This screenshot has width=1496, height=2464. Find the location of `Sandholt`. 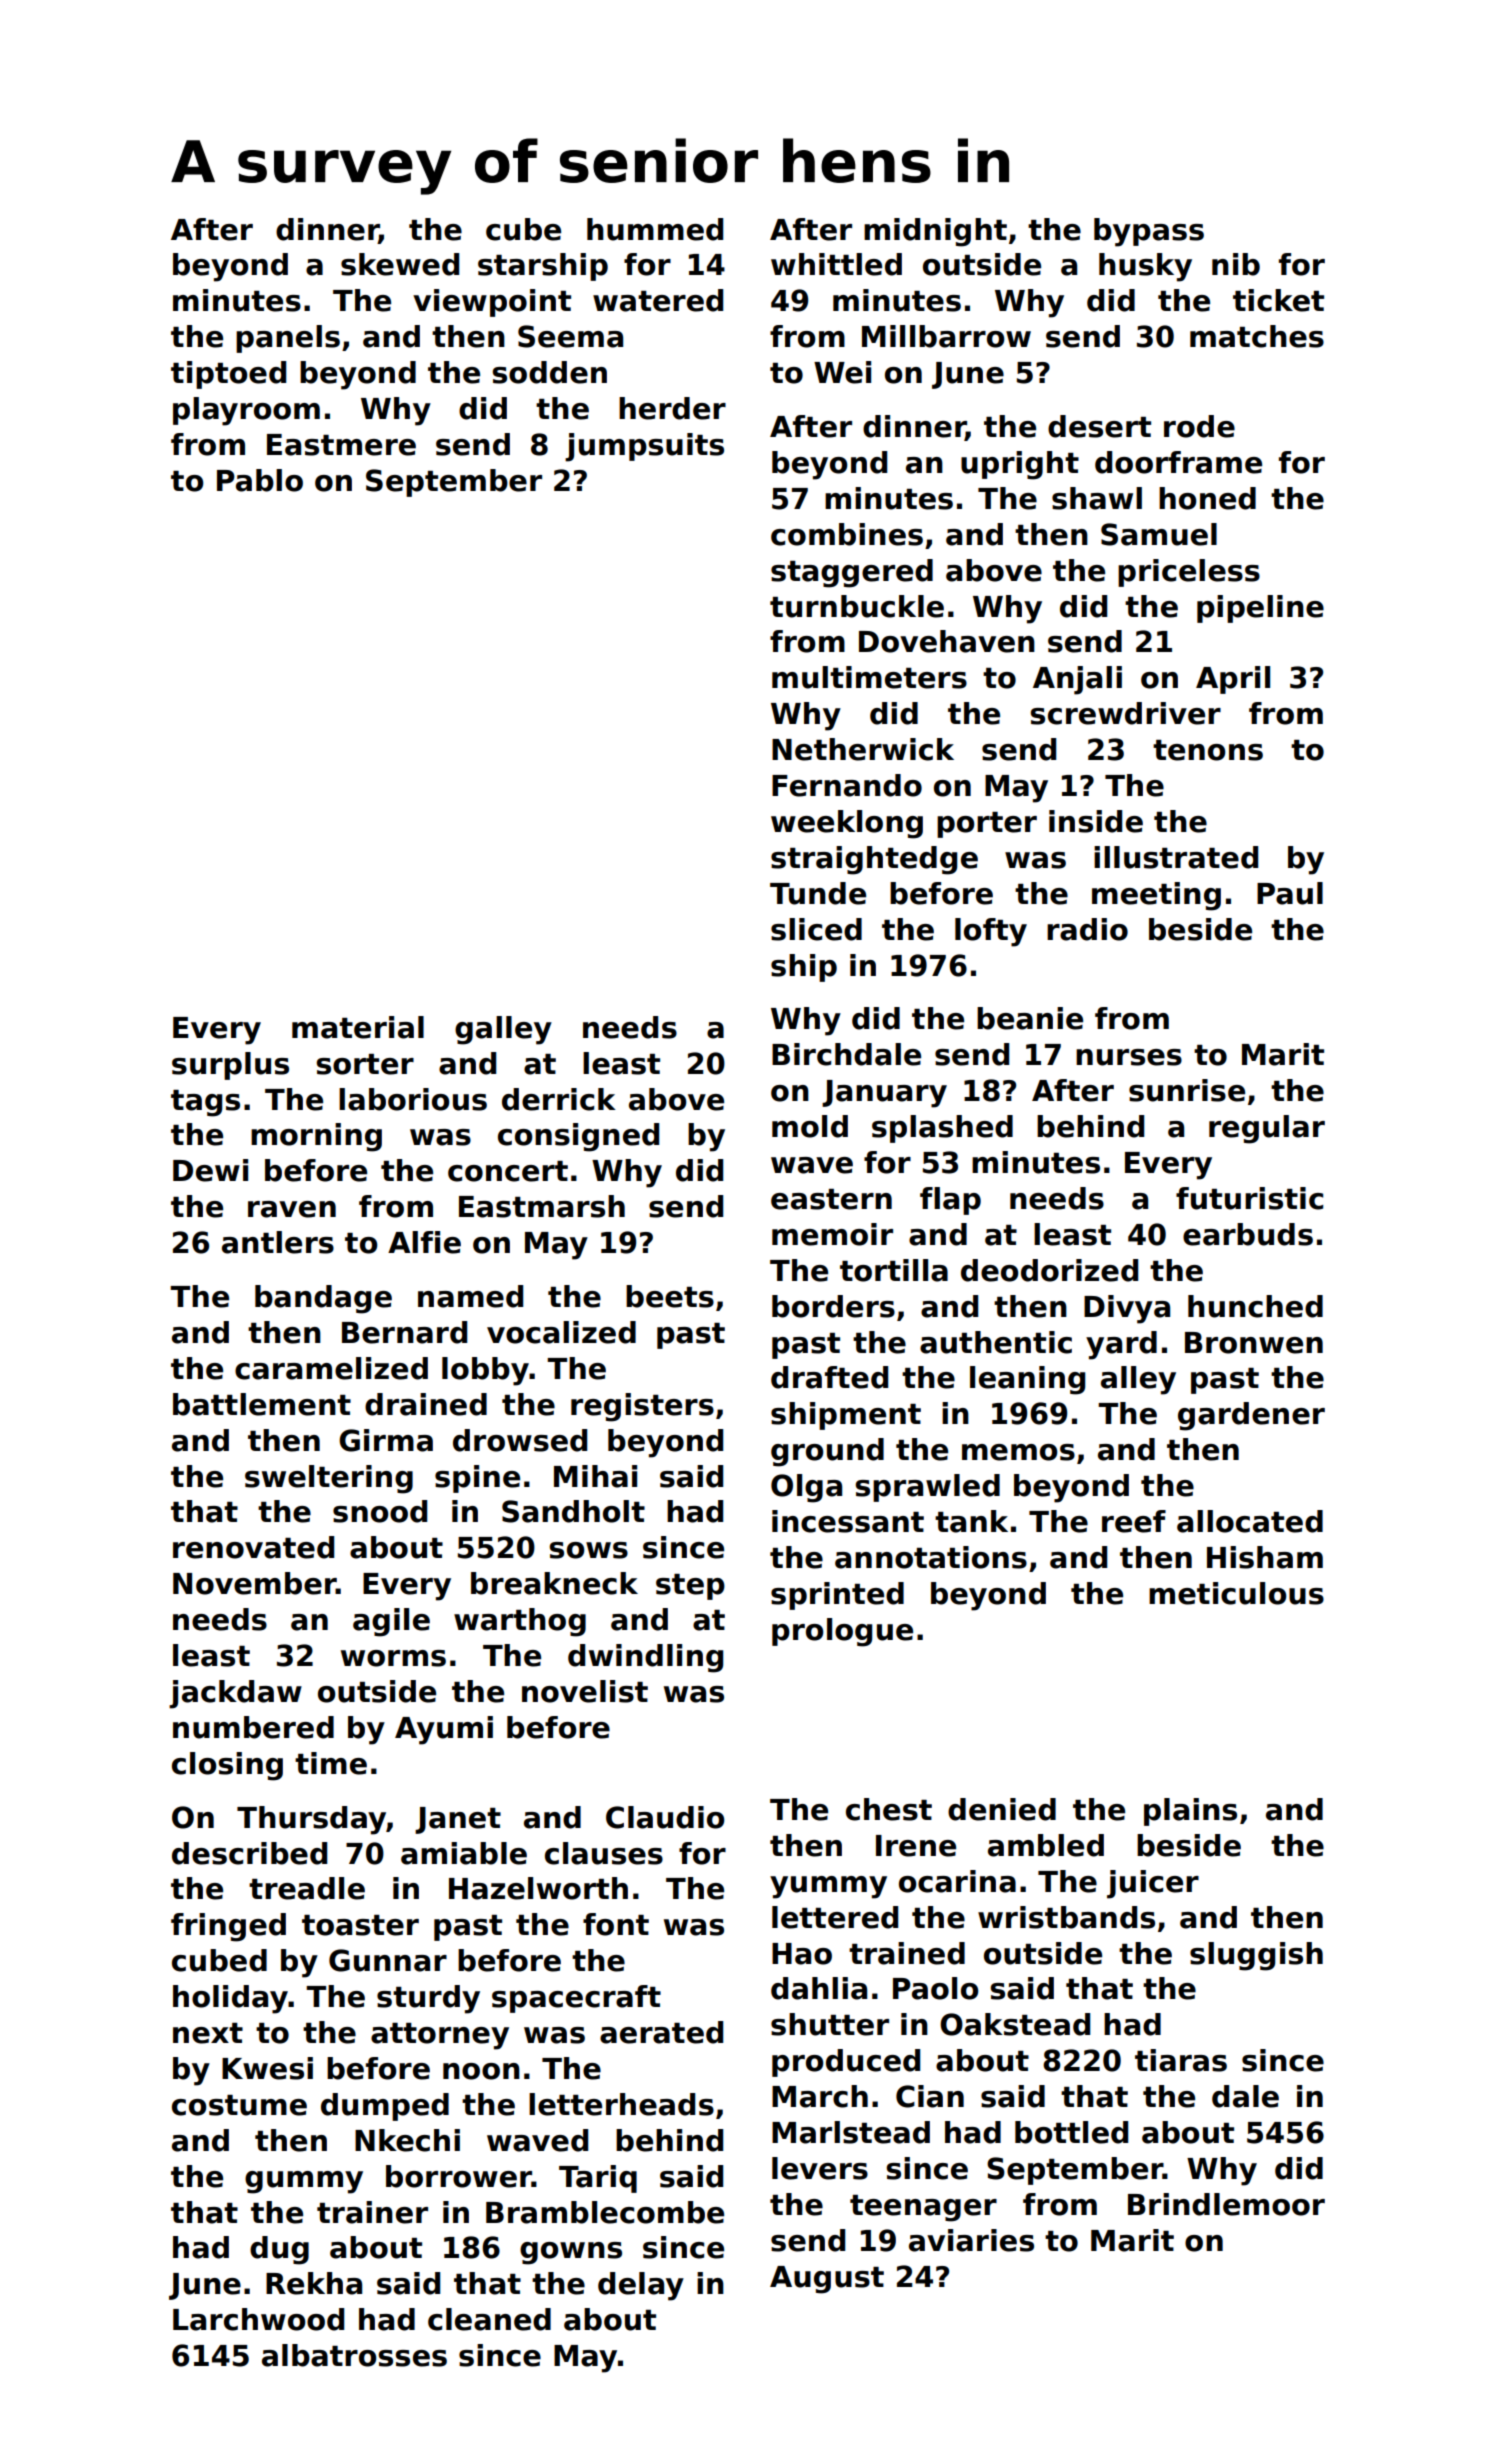

Sandholt is located at coordinates (573, 1511).
